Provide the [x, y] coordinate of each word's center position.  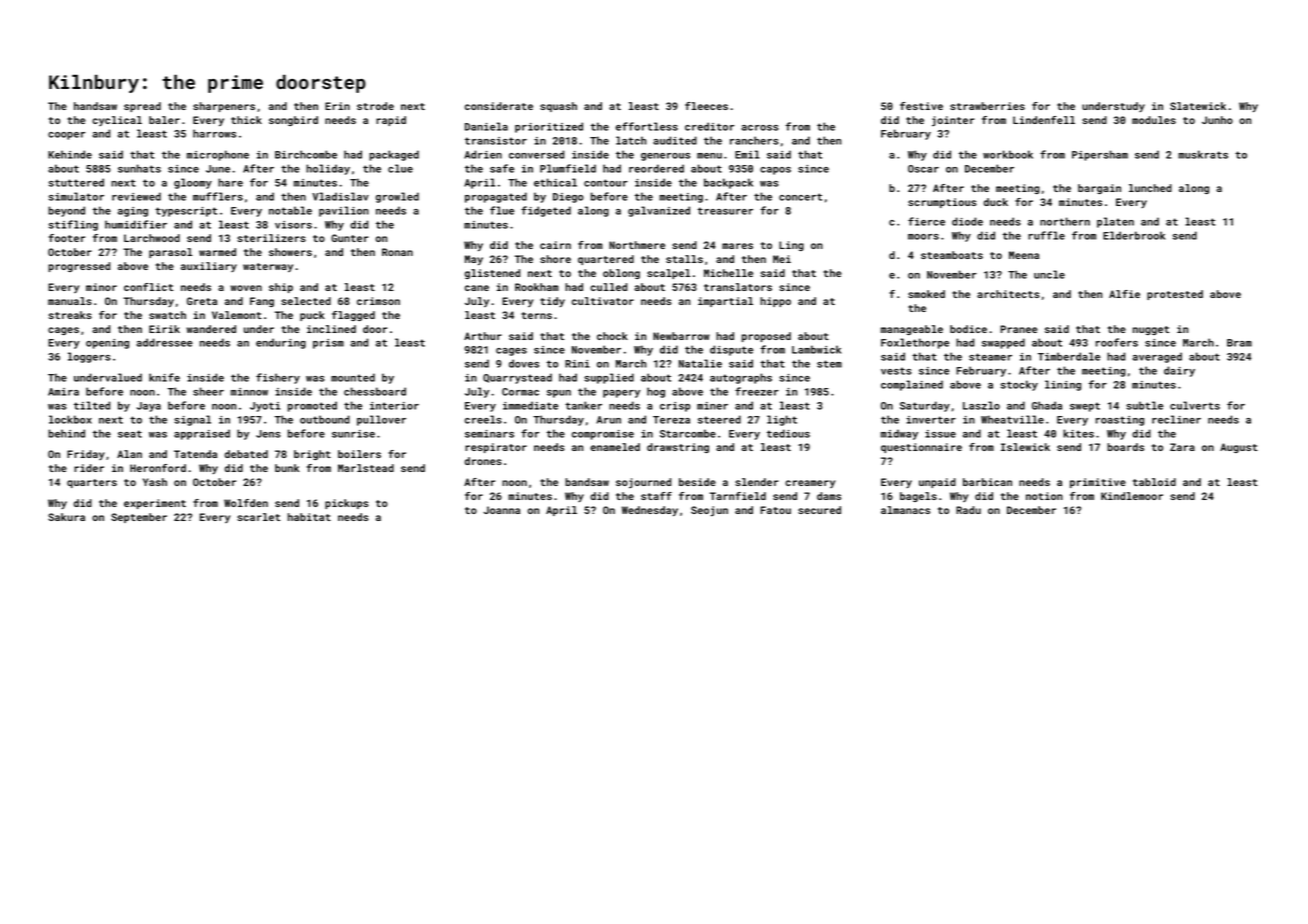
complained [912, 385]
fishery [278, 378]
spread [142, 107]
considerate [499, 106]
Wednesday [650, 511]
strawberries [987, 106]
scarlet [258, 517]
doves [524, 363]
